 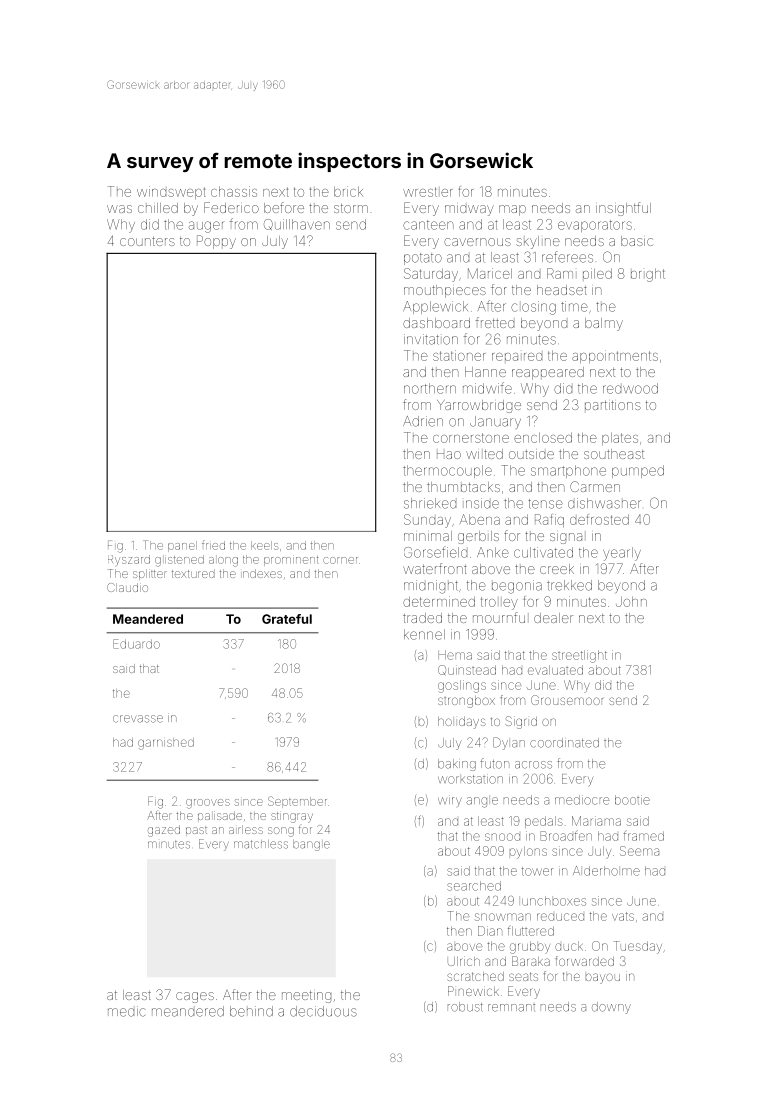 I want to click on Claudio, so click(x=127, y=587).
